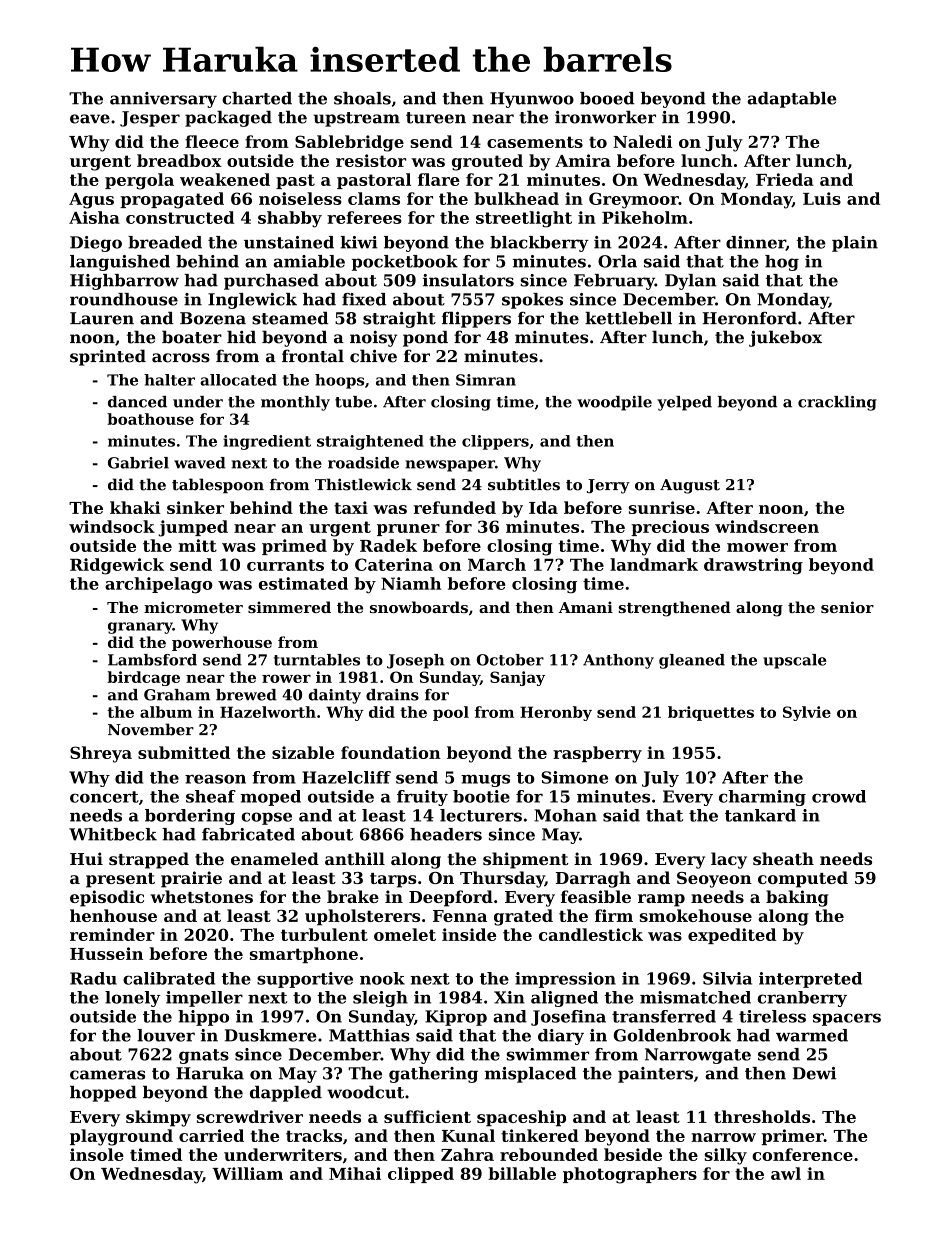  What do you see at coordinates (711, 713) in the screenshot?
I see `briquettes` at bounding box center [711, 713].
